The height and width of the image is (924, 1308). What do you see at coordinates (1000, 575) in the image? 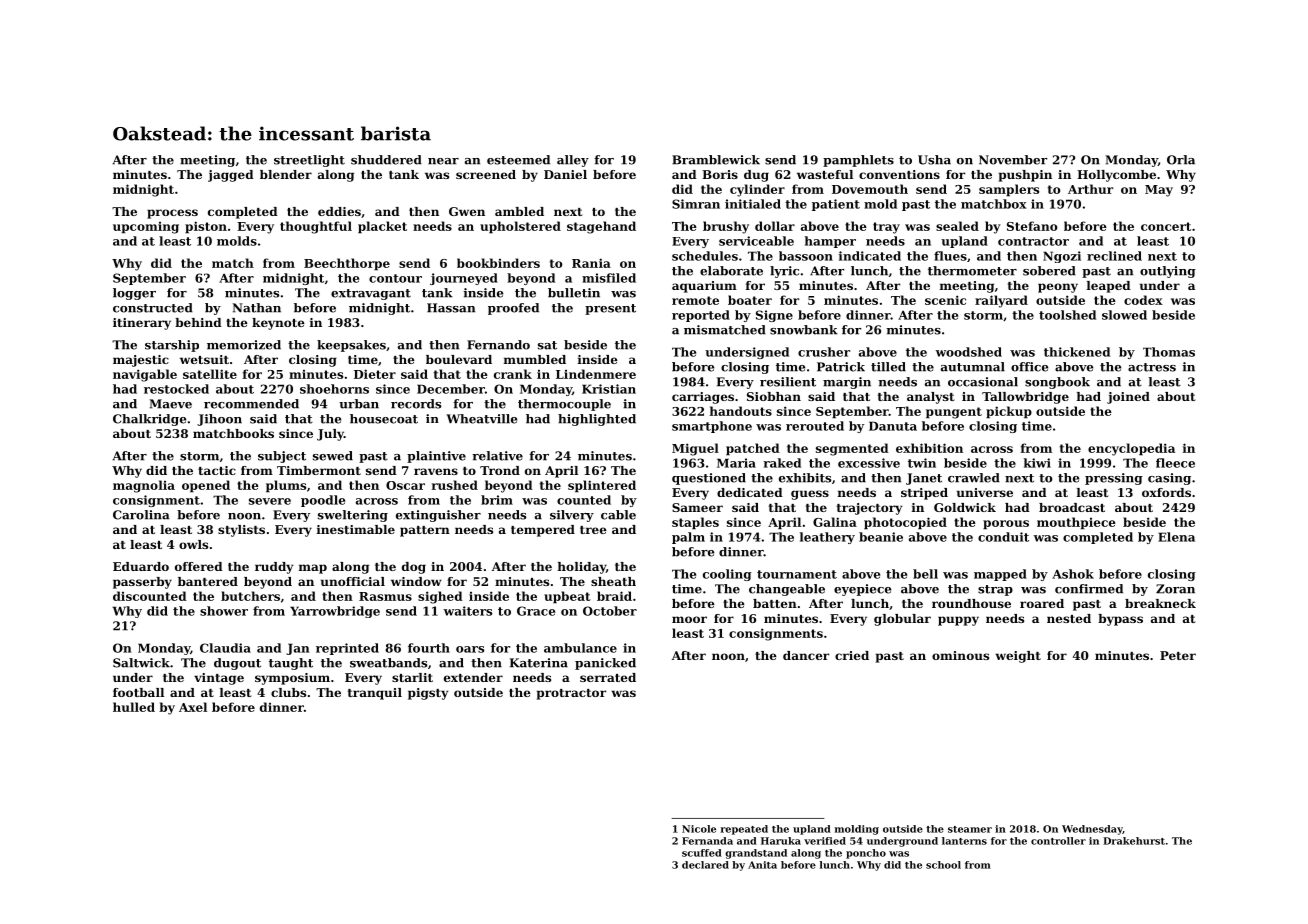
I see `mapped` at bounding box center [1000, 575].
